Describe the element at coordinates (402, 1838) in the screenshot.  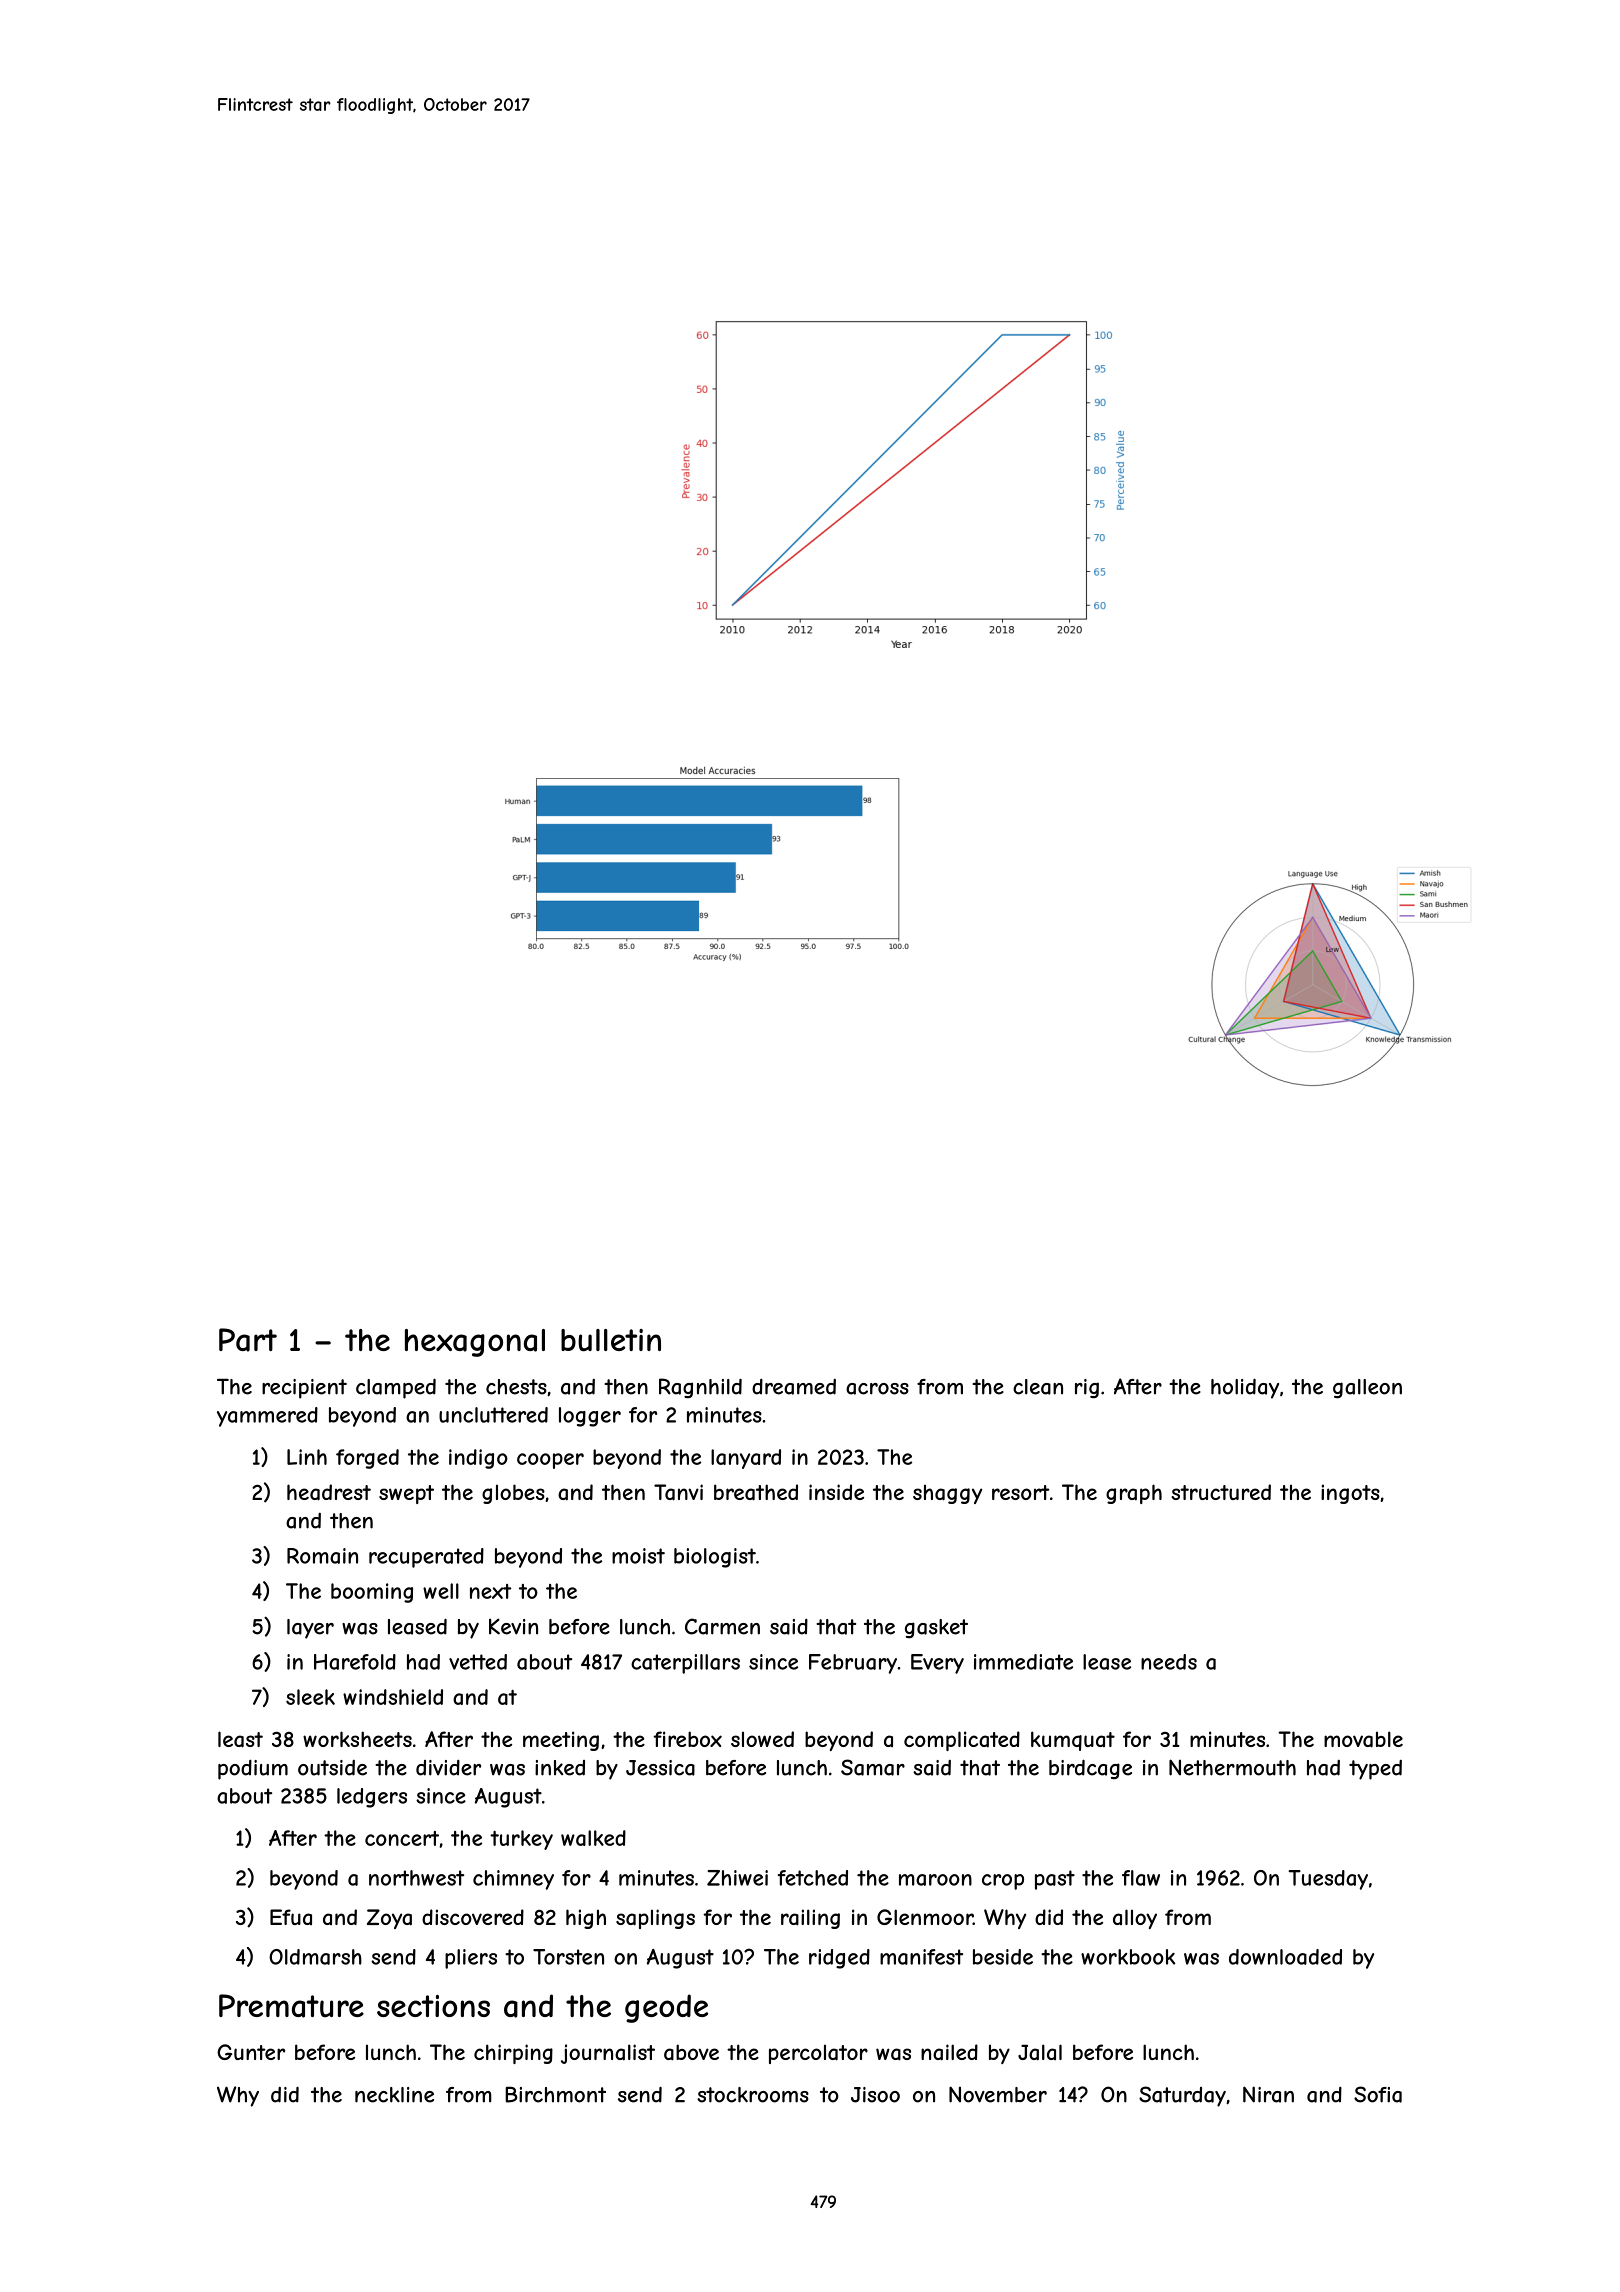
I see `concert` at that location.
